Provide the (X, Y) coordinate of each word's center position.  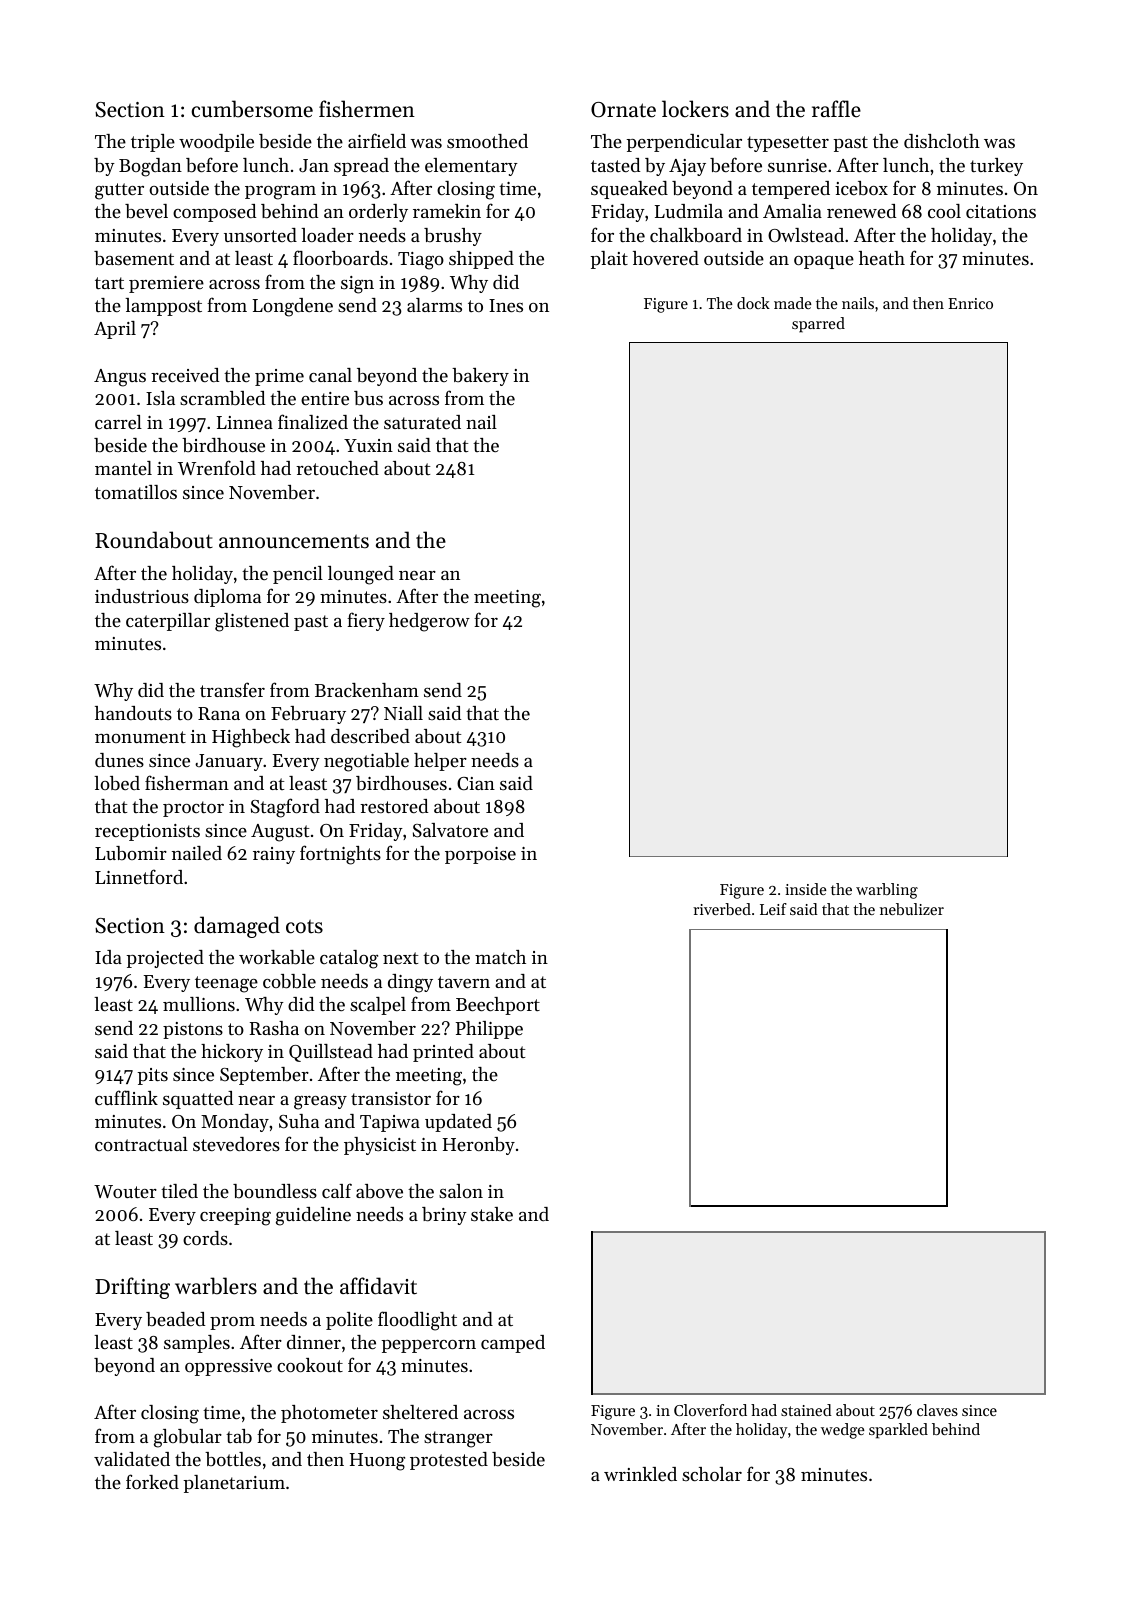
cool (944, 211)
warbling (887, 891)
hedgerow (429, 622)
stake (492, 1214)
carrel (118, 422)
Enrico (970, 303)
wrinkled (640, 1474)
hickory (232, 1053)
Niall (403, 713)
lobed (117, 783)
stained (806, 1410)
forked (152, 1481)
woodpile (216, 143)
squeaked (629, 190)
